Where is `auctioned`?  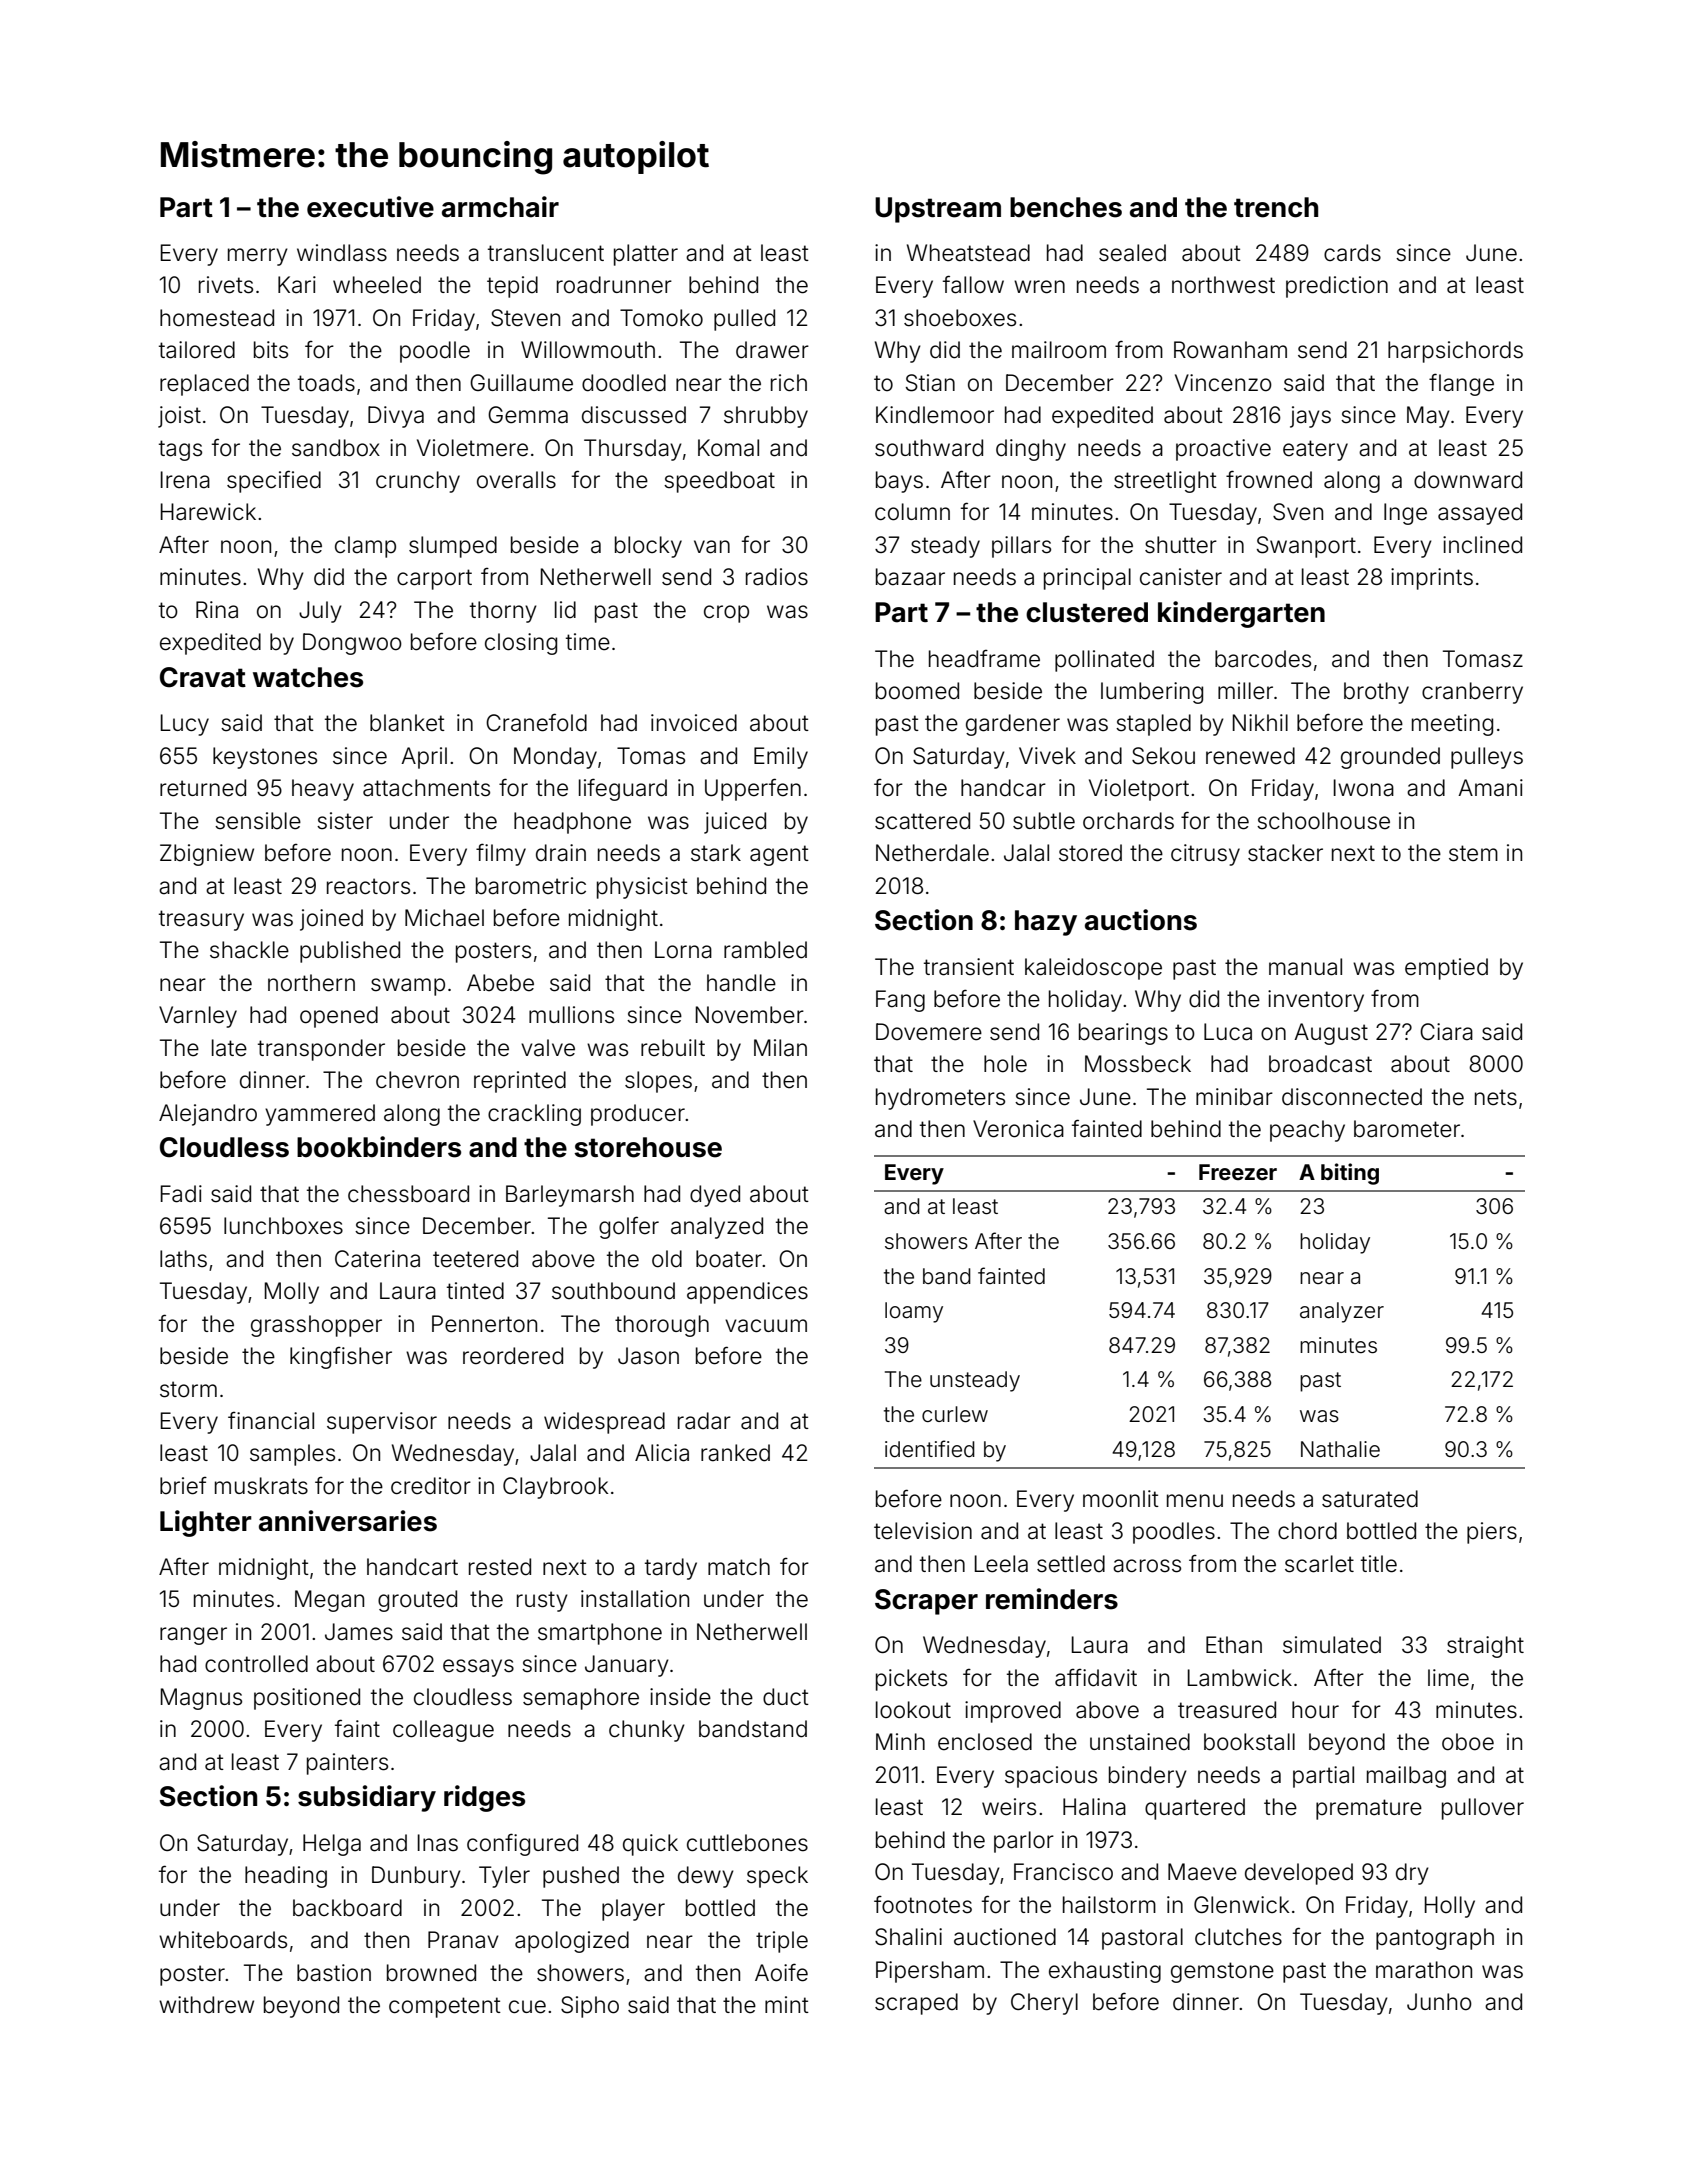
auctioned is located at coordinates (1005, 1937).
